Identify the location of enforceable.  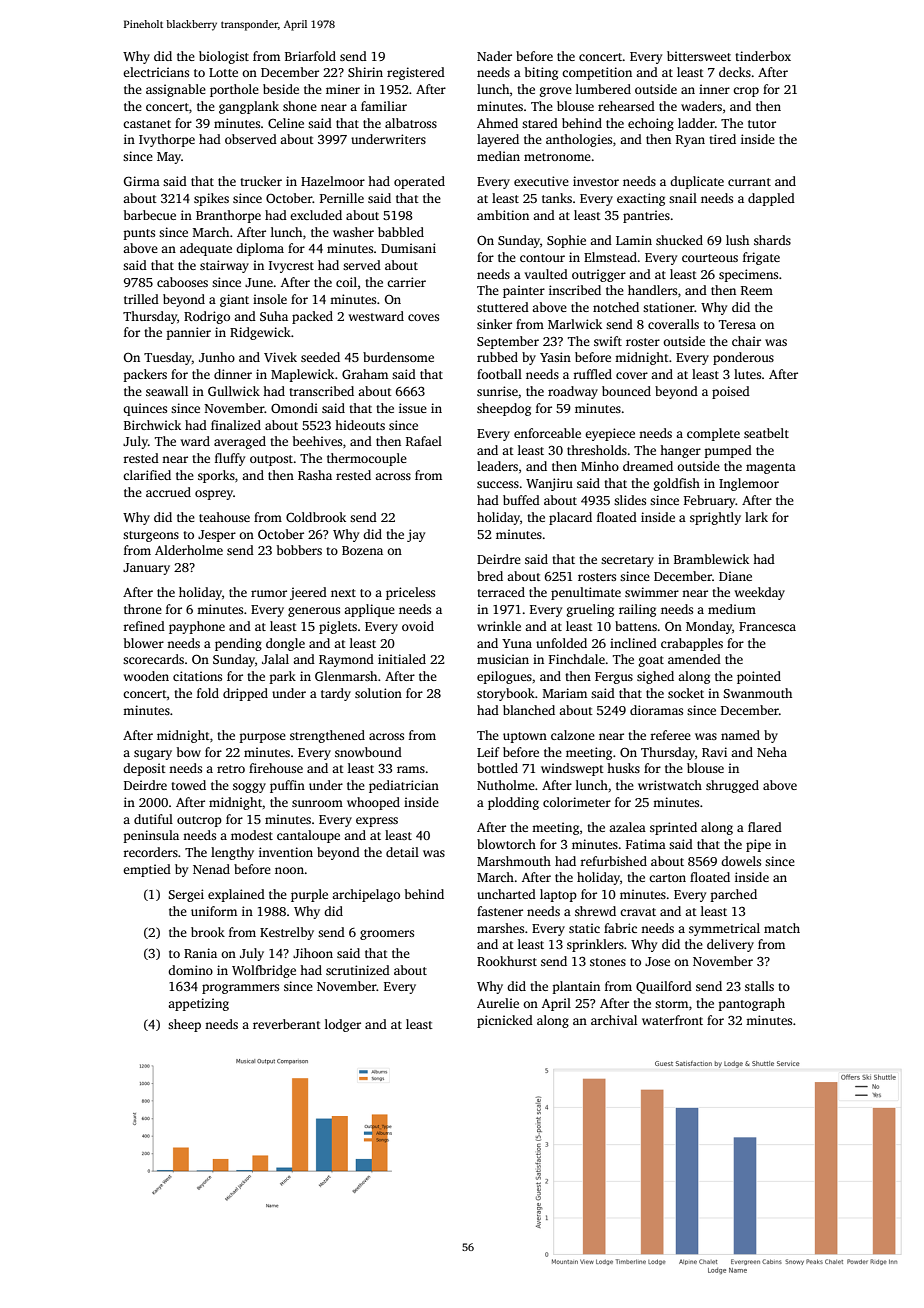
(547, 433).
